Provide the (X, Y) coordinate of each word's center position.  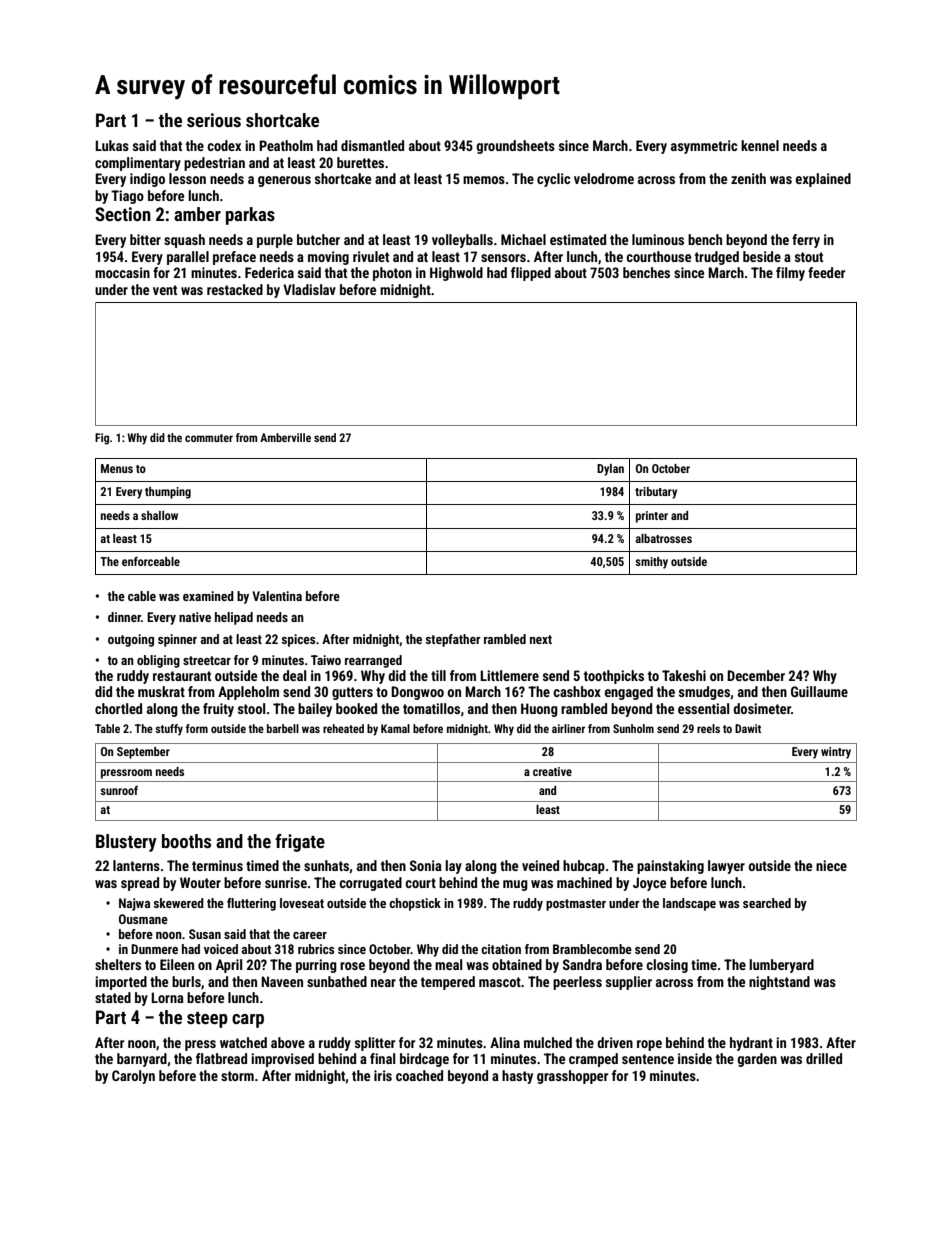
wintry (836, 753)
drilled (824, 1058)
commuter (209, 438)
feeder (826, 272)
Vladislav (309, 289)
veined (540, 865)
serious (214, 120)
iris (383, 1075)
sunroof (119, 790)
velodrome (604, 178)
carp (248, 1021)
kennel (760, 145)
